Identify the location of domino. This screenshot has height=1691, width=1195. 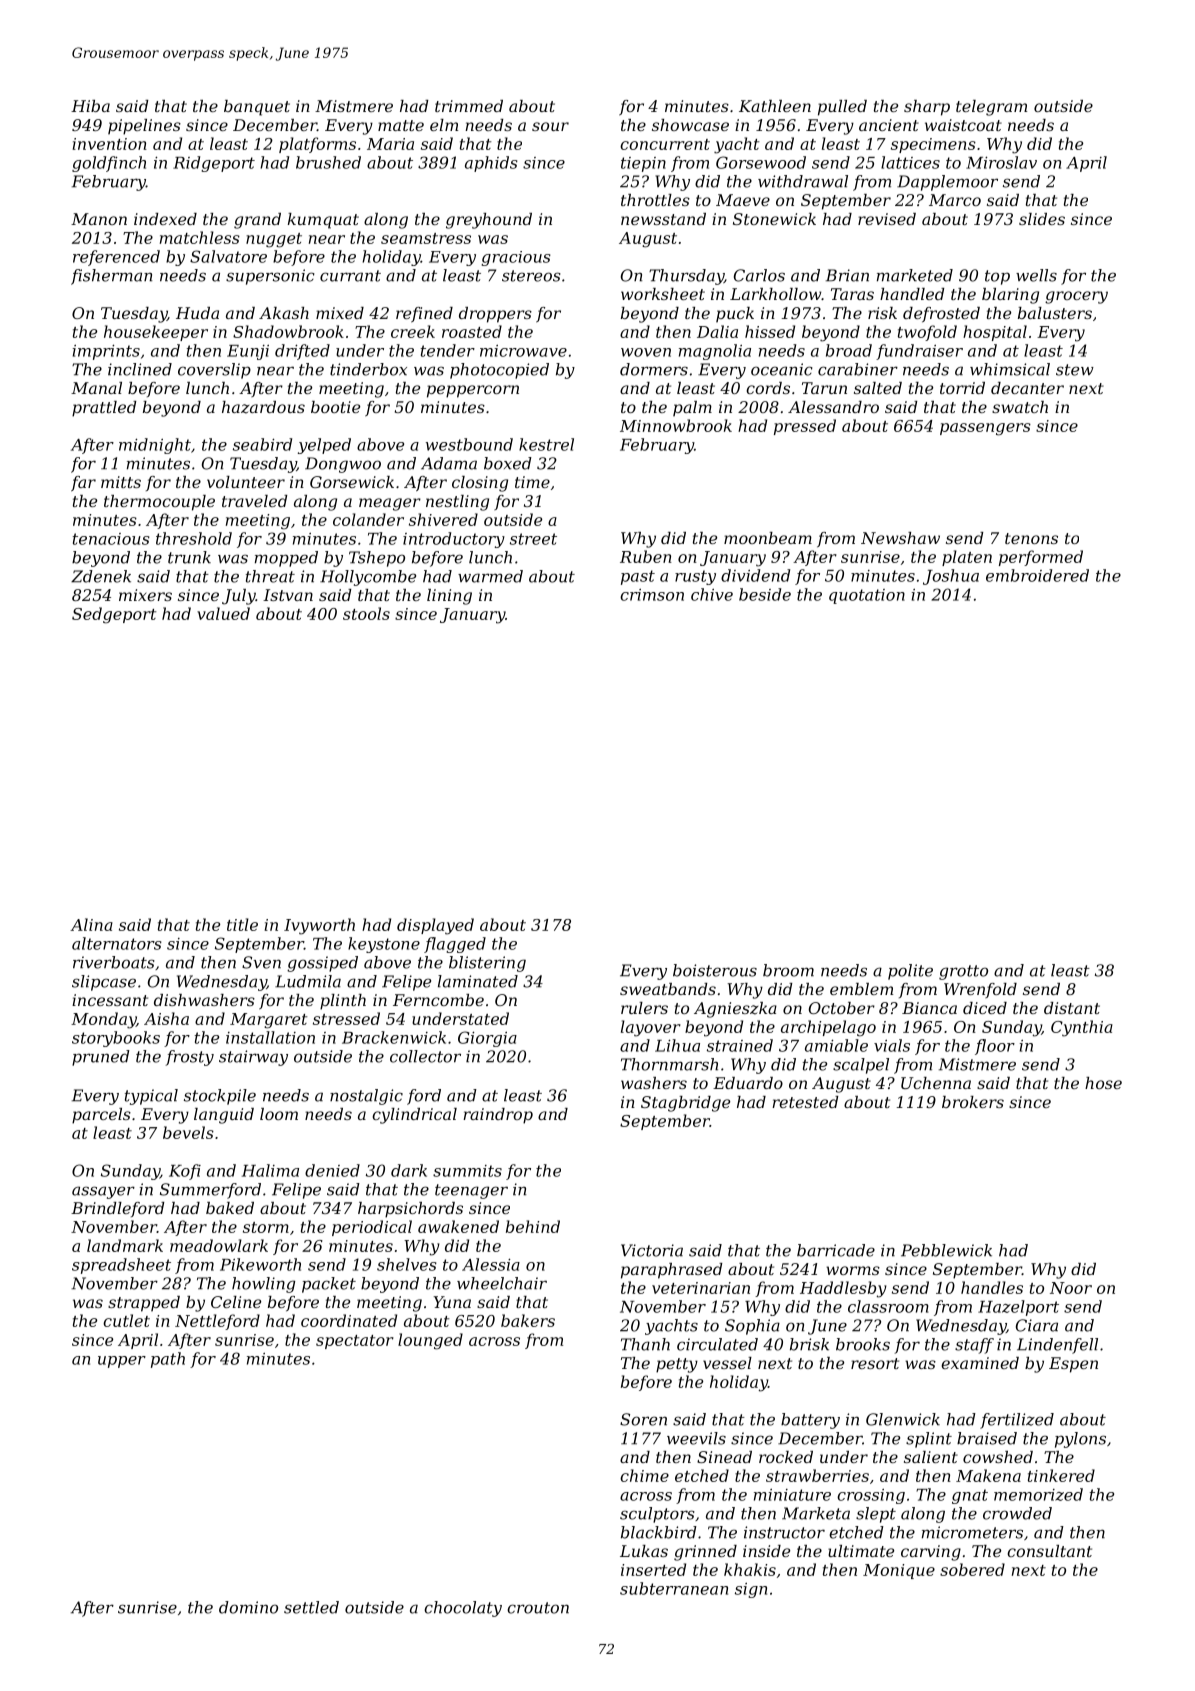
(248, 1607).
